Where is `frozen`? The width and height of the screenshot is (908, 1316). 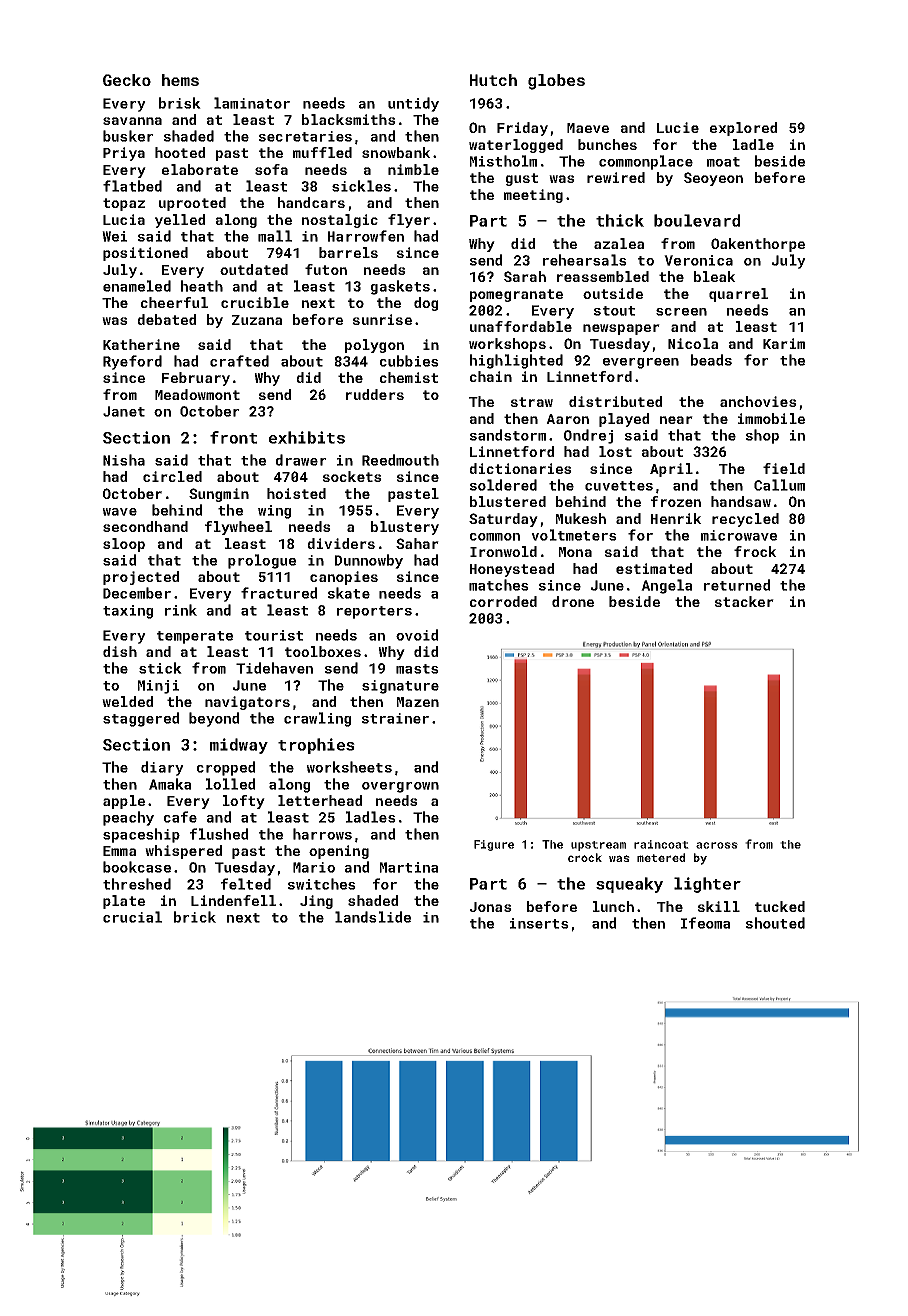 frozen is located at coordinates (676, 501).
